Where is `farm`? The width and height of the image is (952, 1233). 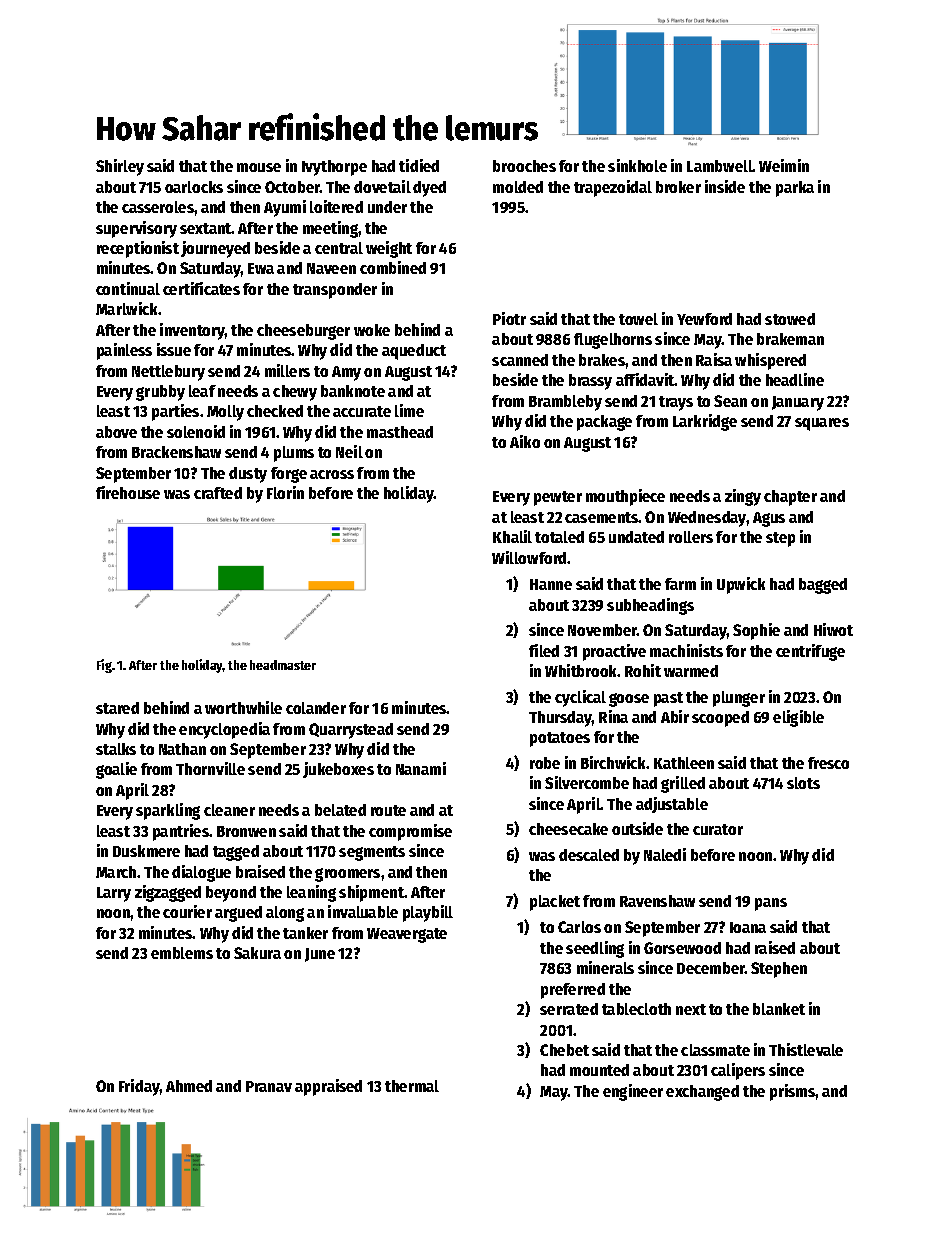
farm is located at coordinates (680, 584).
